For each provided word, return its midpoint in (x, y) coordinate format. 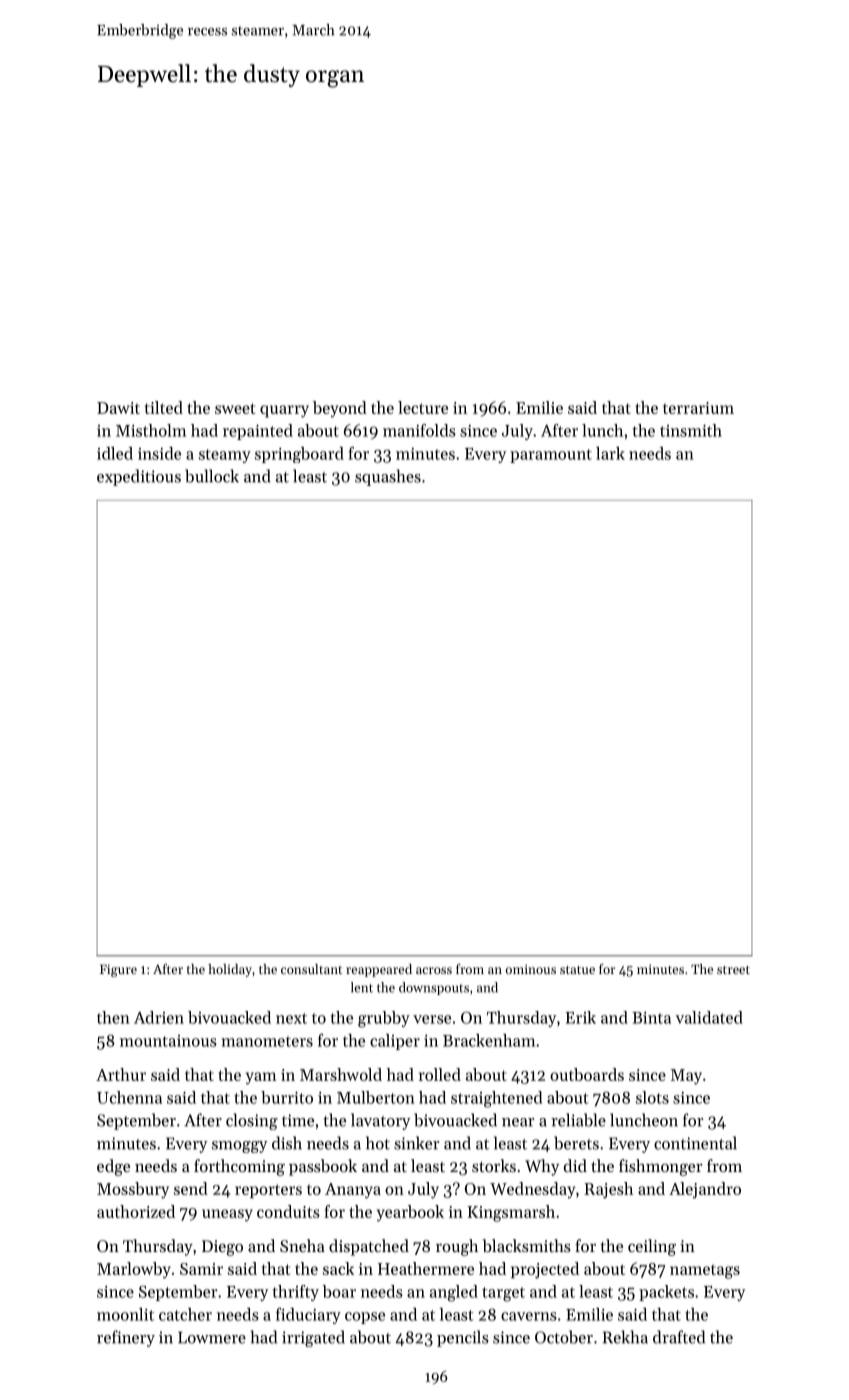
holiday (230, 970)
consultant (311, 969)
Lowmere (212, 1337)
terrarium (698, 408)
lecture (423, 407)
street (733, 970)
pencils (463, 1338)
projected (545, 1270)
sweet (235, 408)
